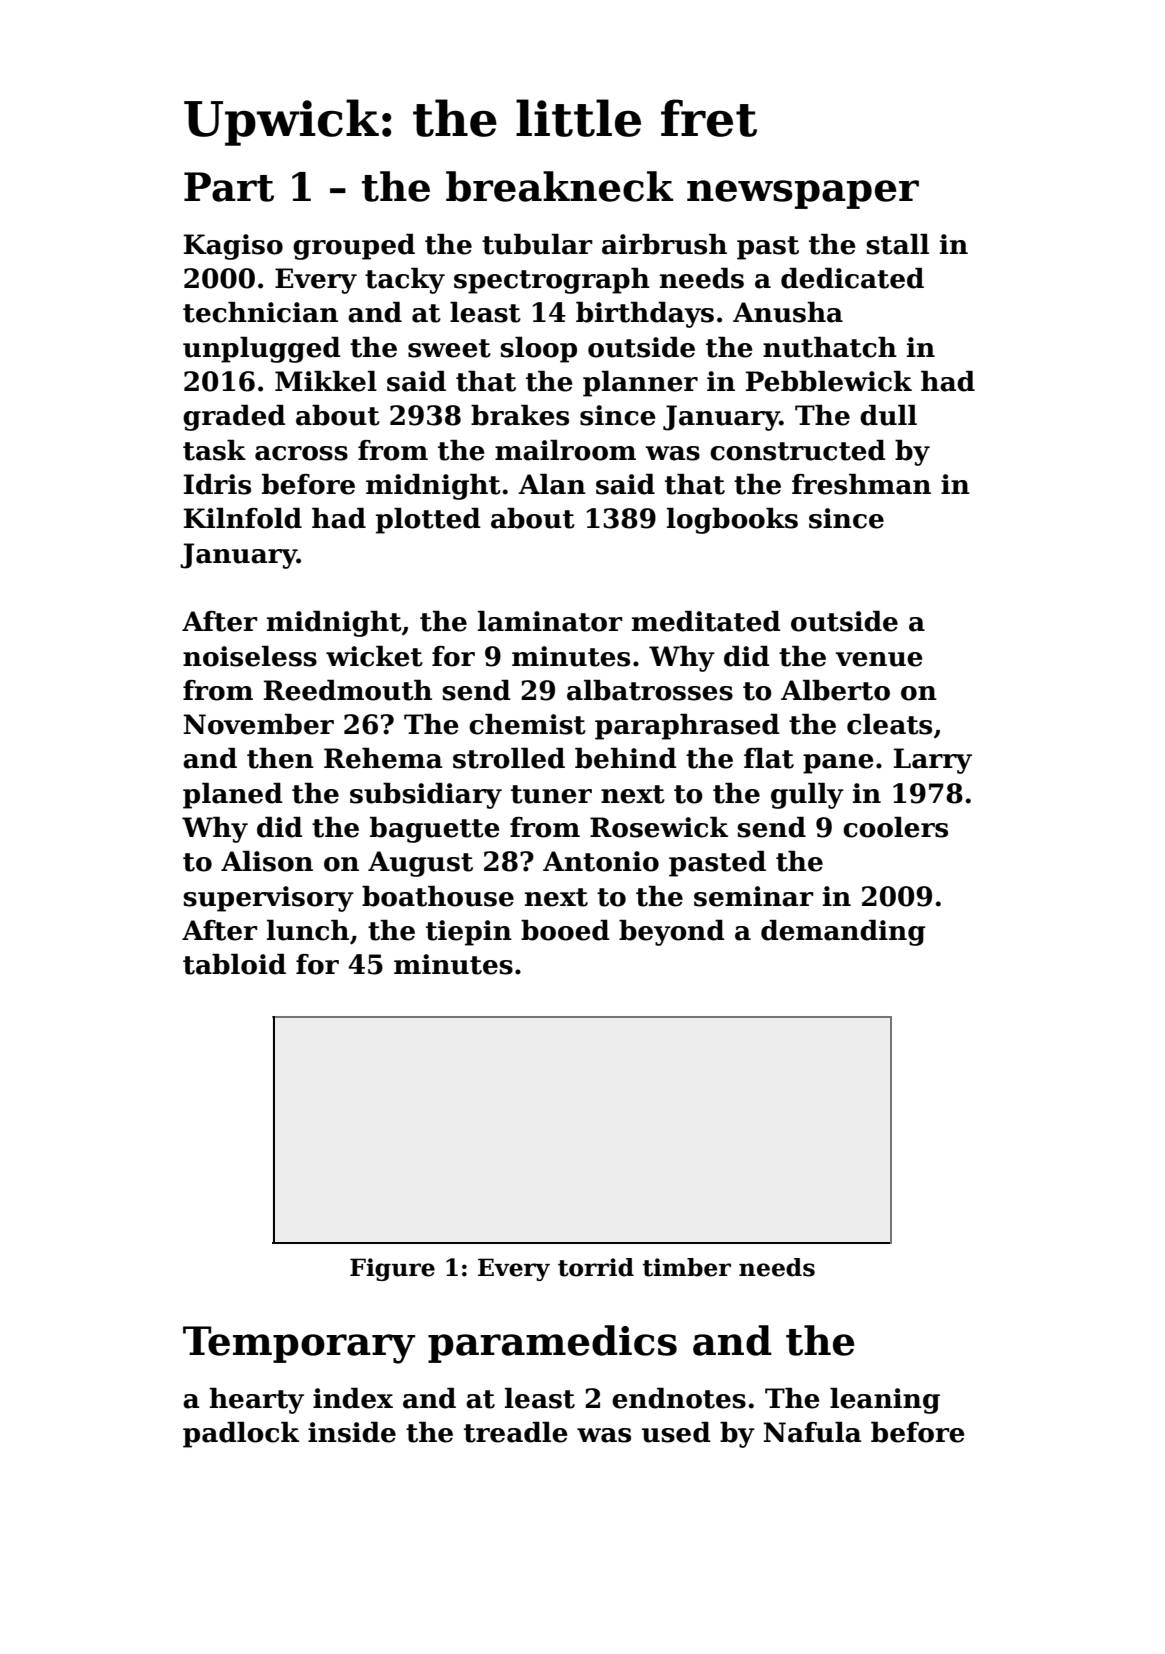 This document has height=1654, width=1165. What do you see at coordinates (234, 964) in the document?
I see `tabloid` at bounding box center [234, 964].
